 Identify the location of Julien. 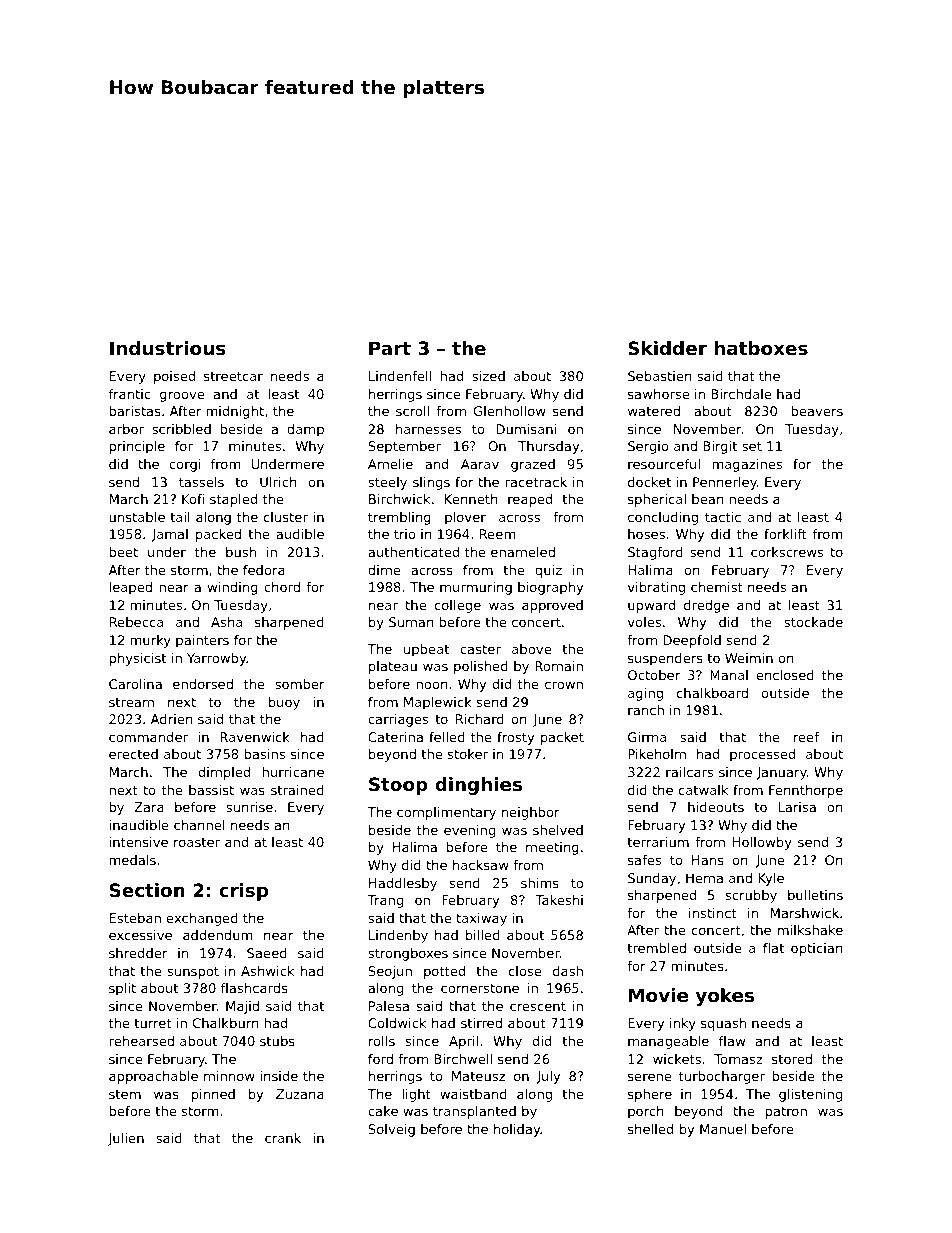
(126, 1139).
